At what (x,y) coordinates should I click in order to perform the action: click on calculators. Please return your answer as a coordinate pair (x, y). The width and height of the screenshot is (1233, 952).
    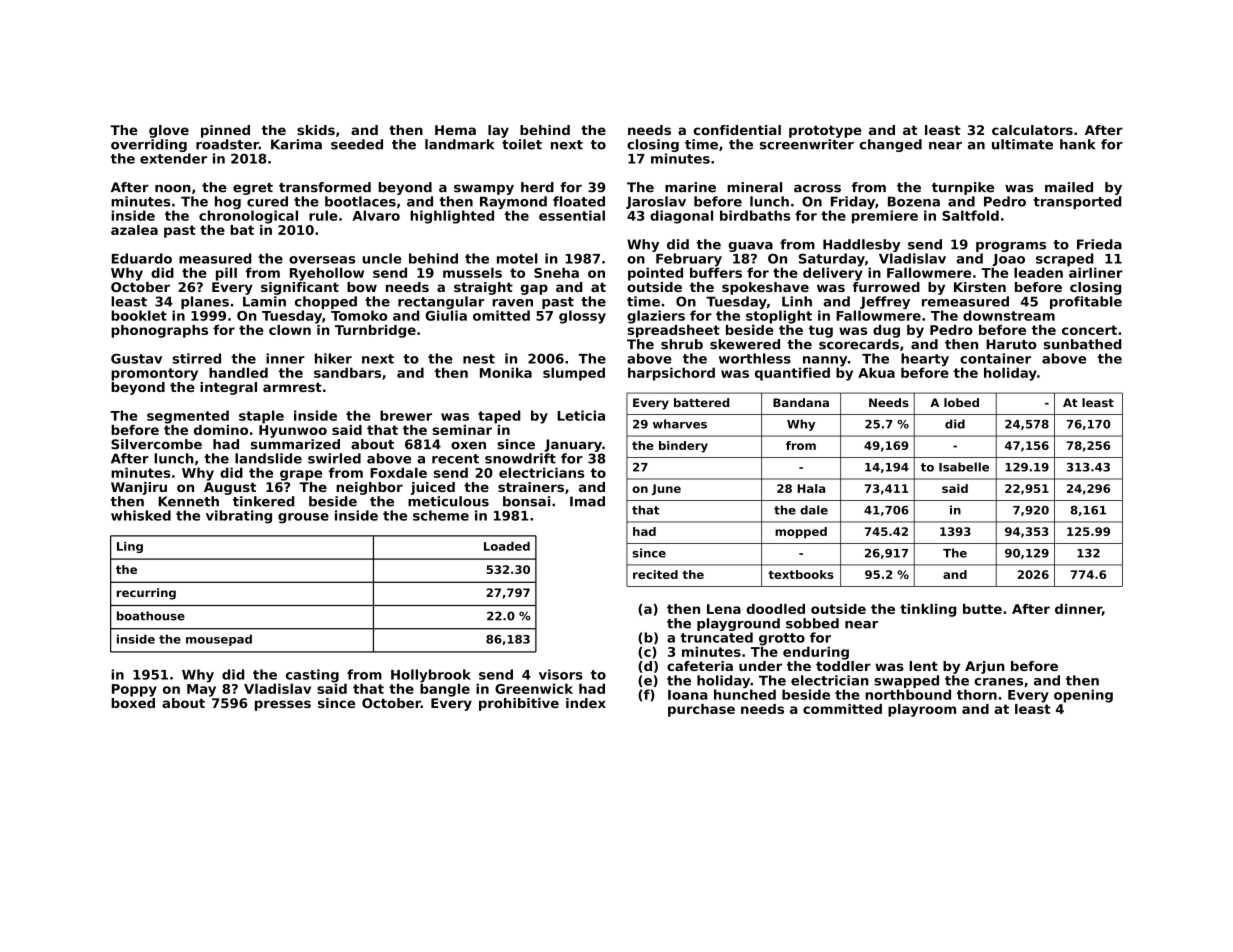
    Looking at the image, I should click on (1032, 130).
